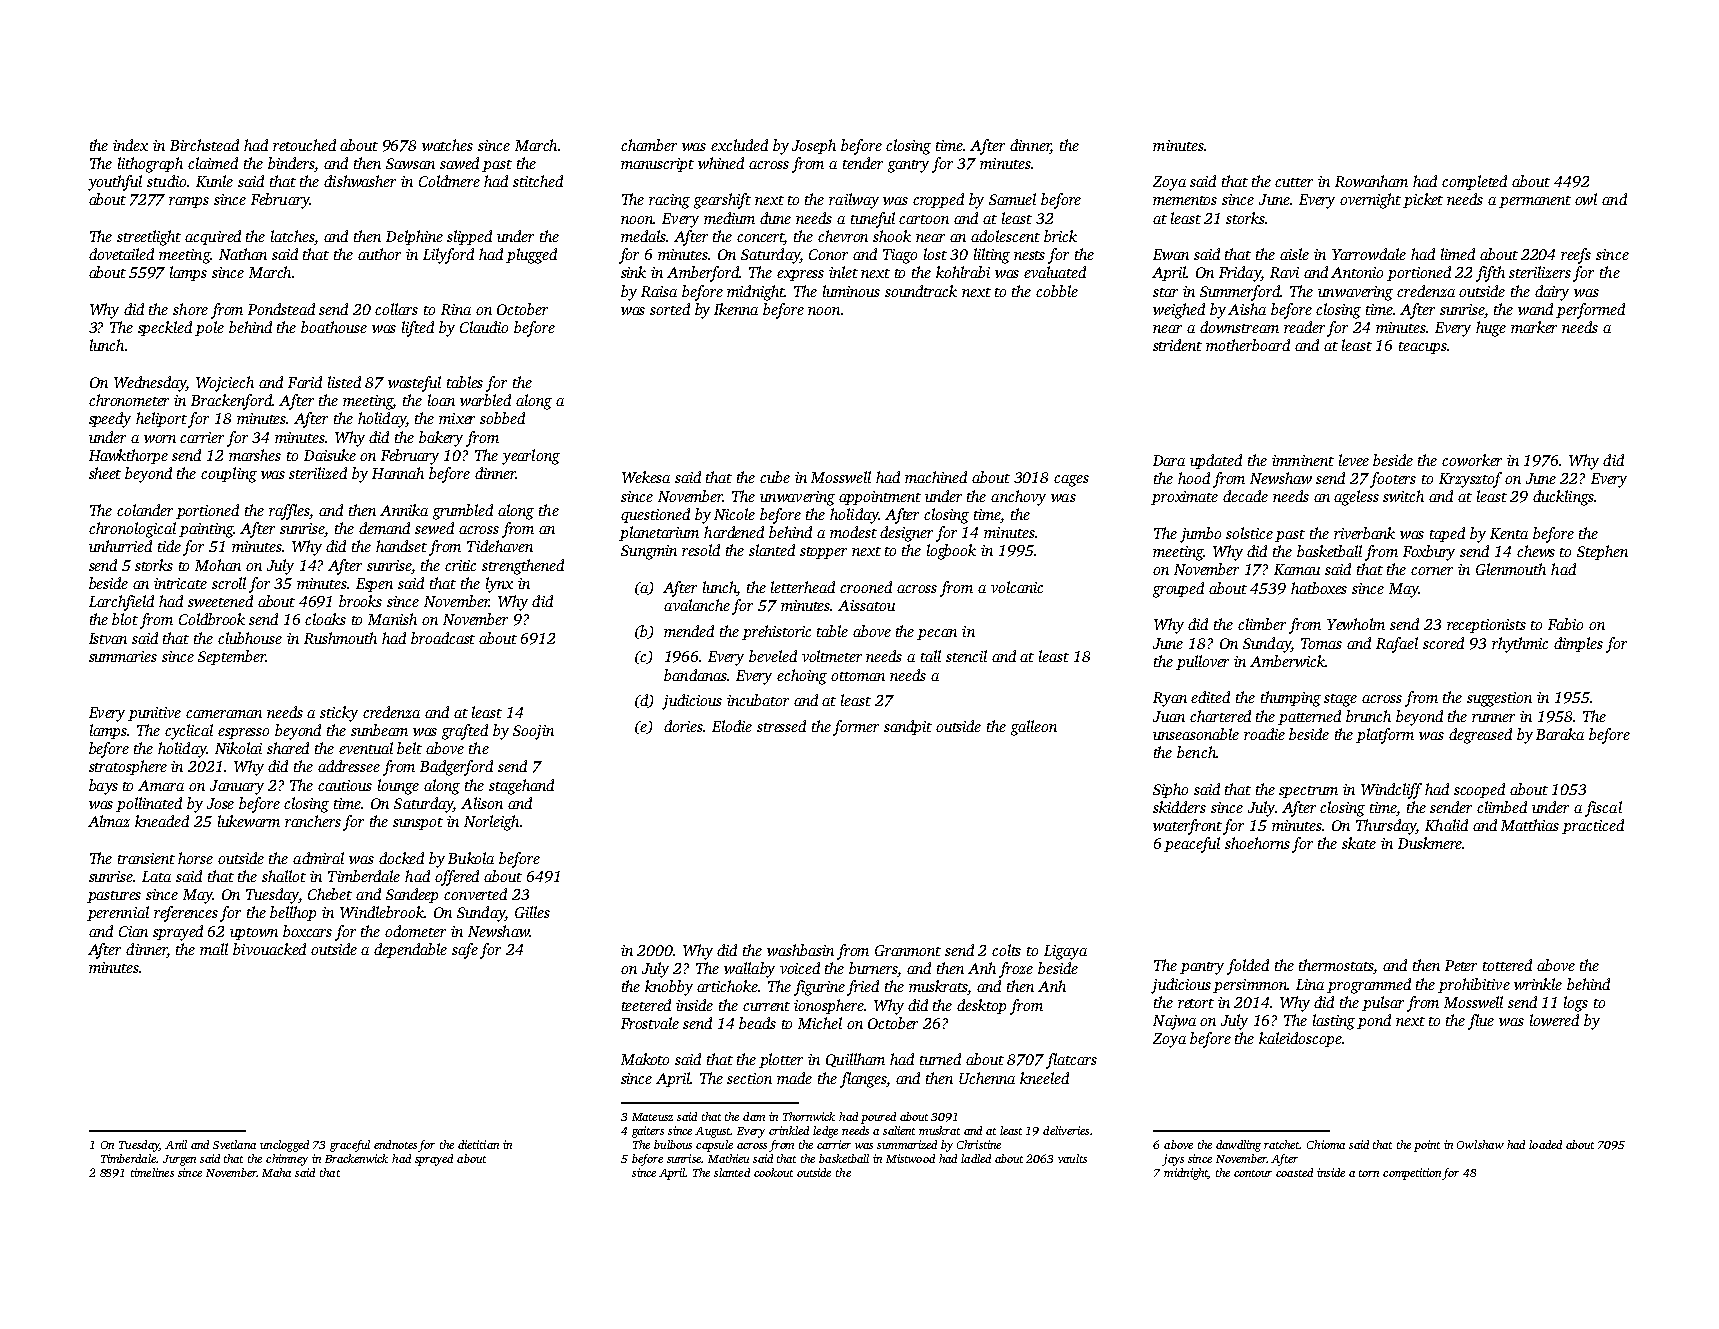  What do you see at coordinates (781, 726) in the screenshot?
I see `stressed` at bounding box center [781, 726].
